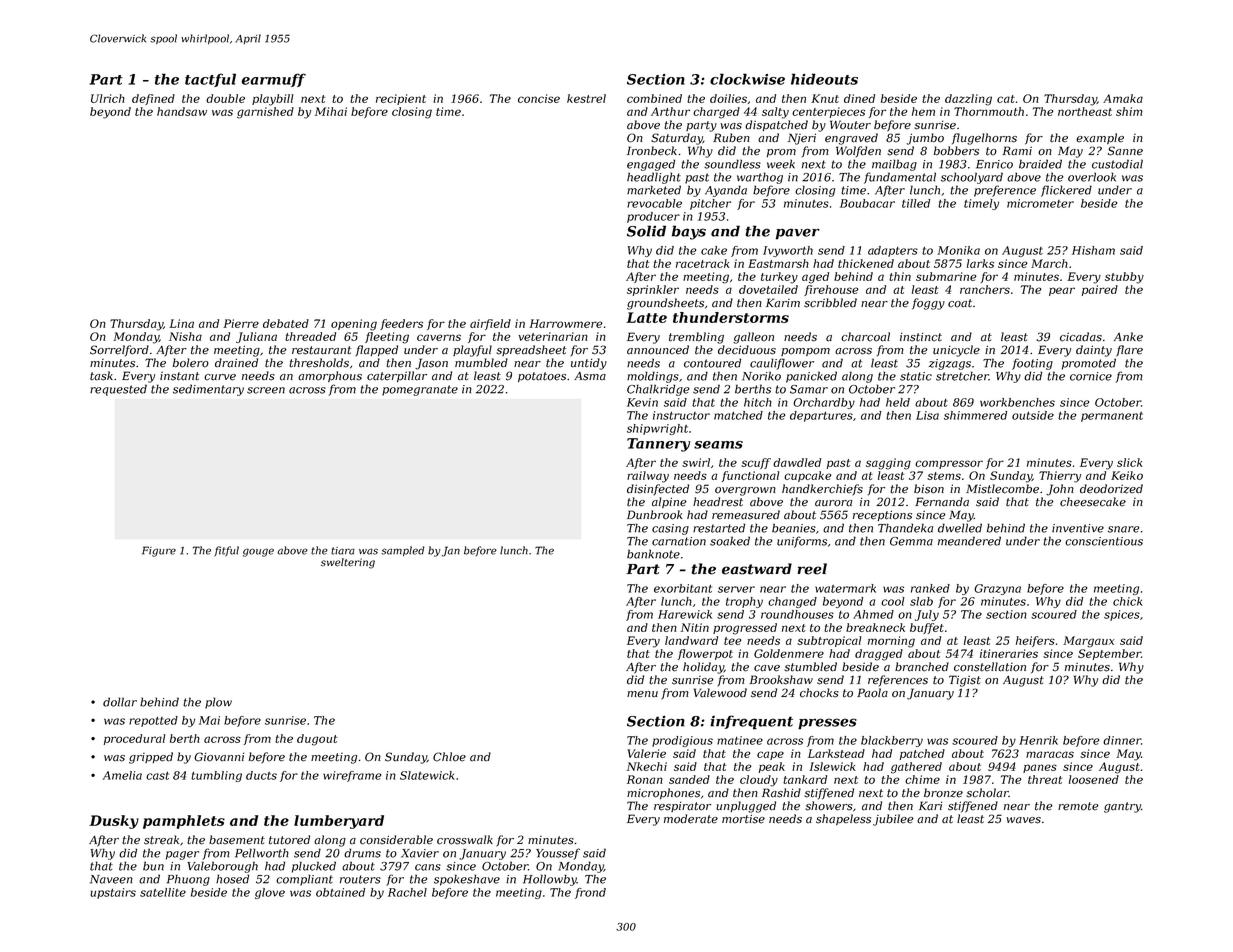 This screenshot has width=1233, height=952. Describe the element at coordinates (960, 303) in the screenshot. I see `coat` at that location.
